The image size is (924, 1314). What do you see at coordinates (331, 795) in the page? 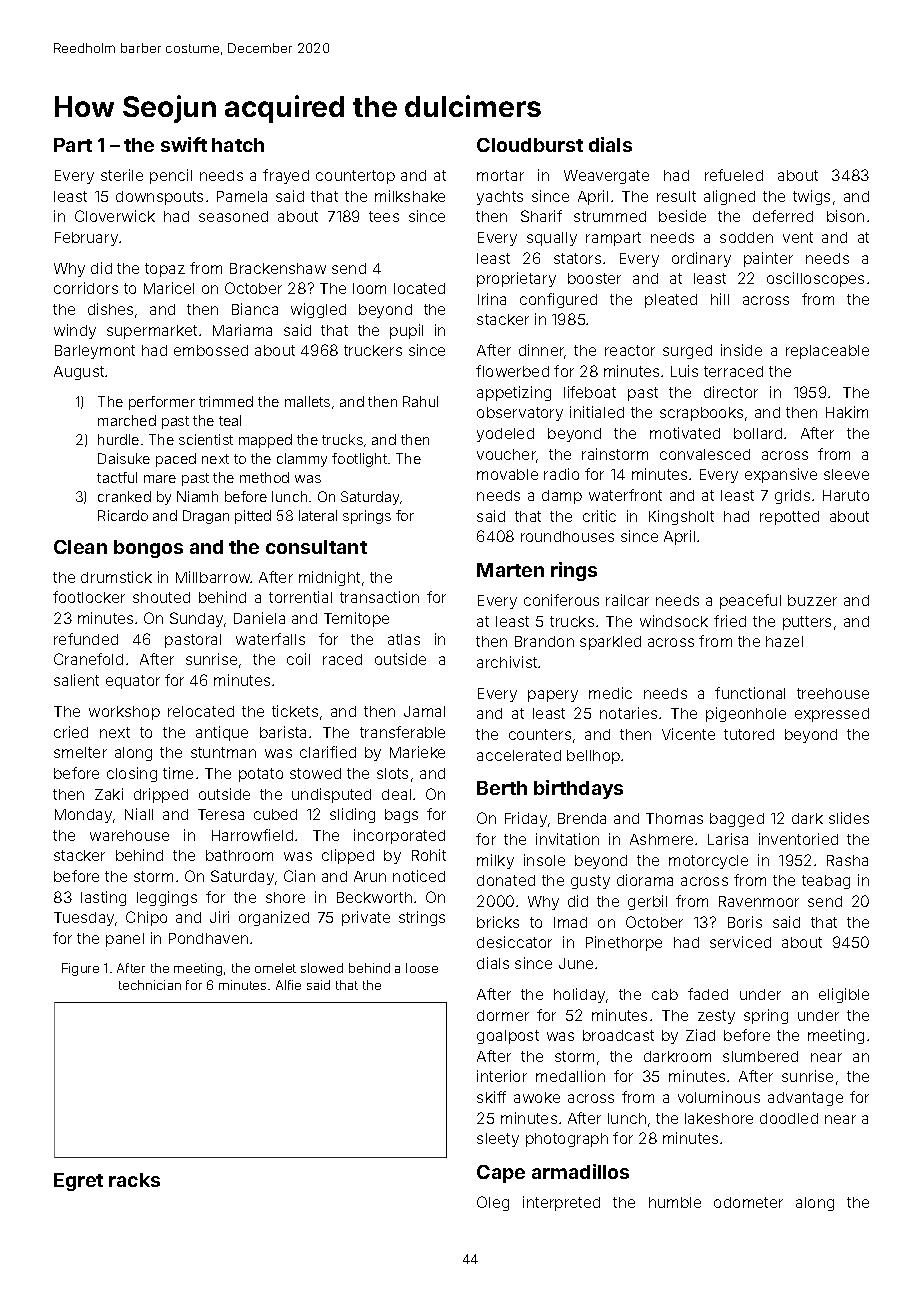
I see `undisputed` at bounding box center [331, 795].
